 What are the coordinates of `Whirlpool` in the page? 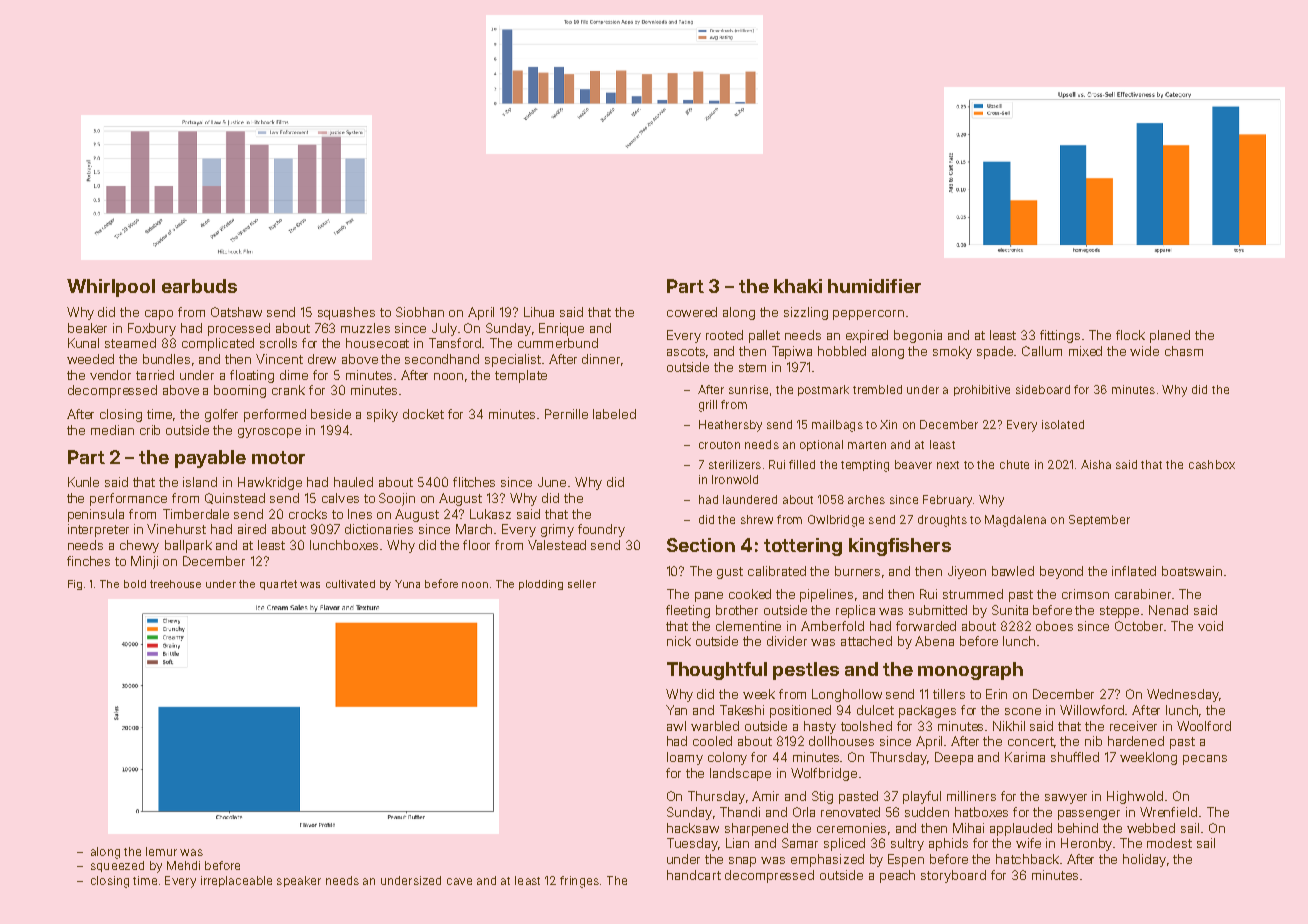 It's located at (111, 288).
